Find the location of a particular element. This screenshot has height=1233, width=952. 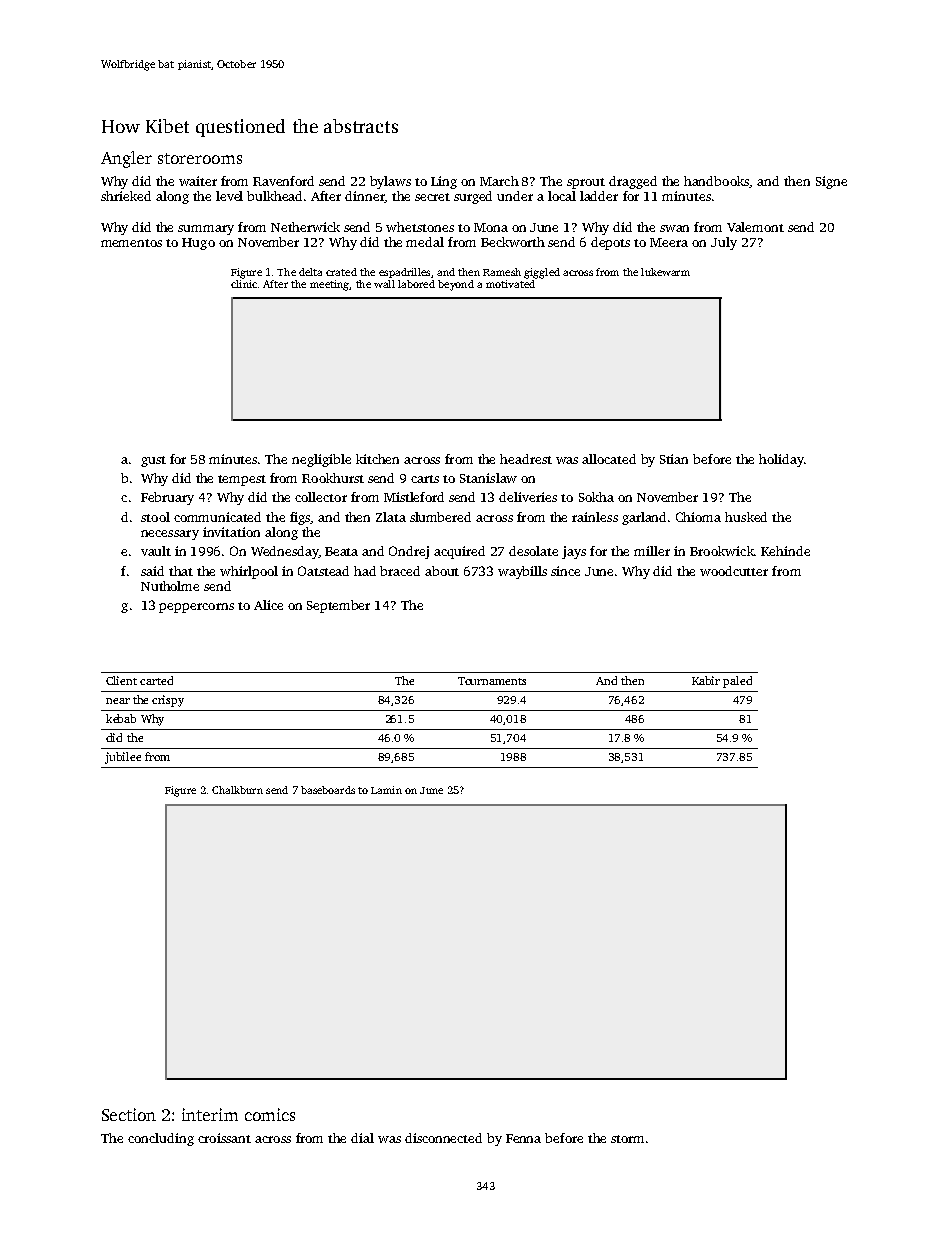

said is located at coordinates (152, 571).
